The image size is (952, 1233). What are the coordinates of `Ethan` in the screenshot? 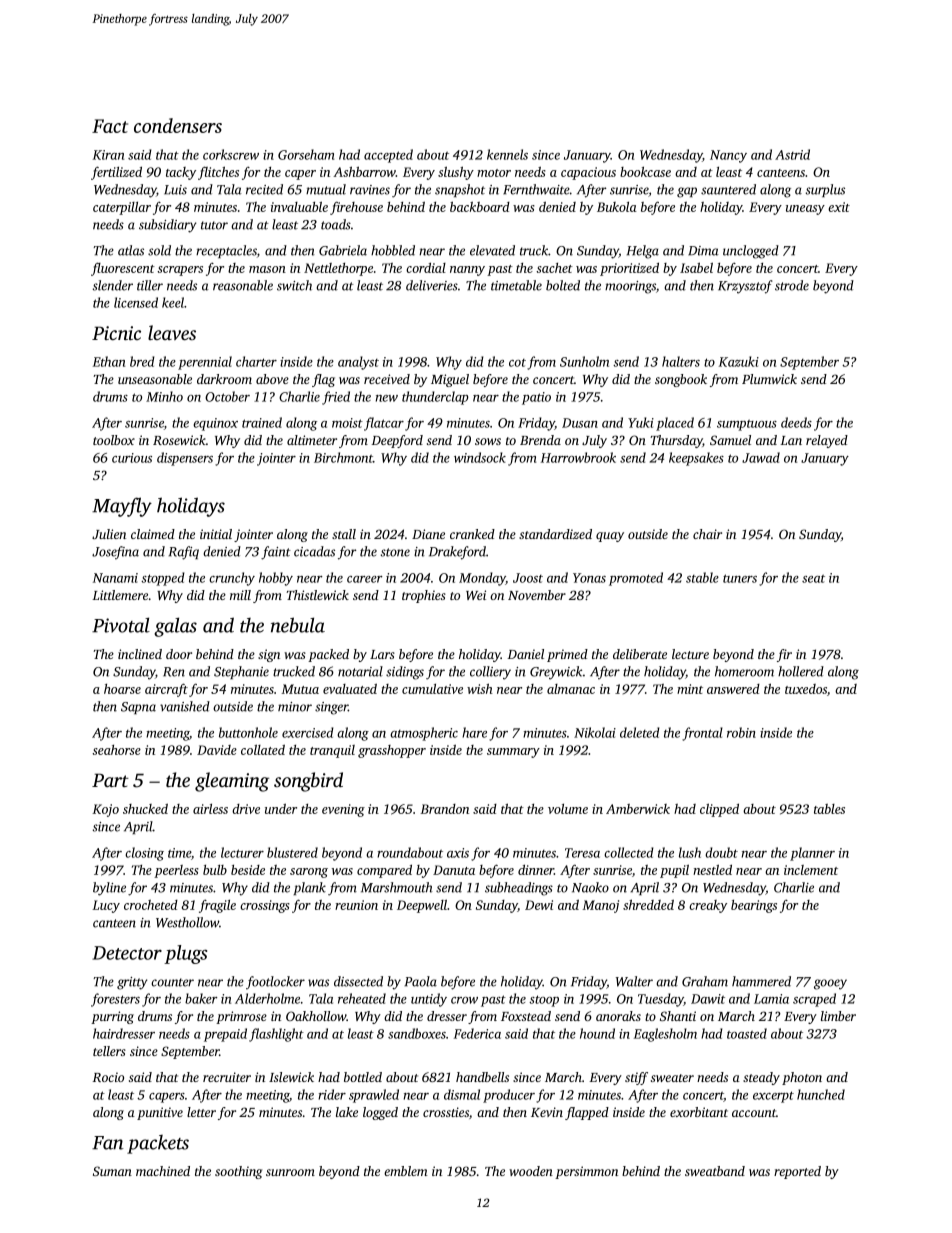 It's located at (109, 361).
